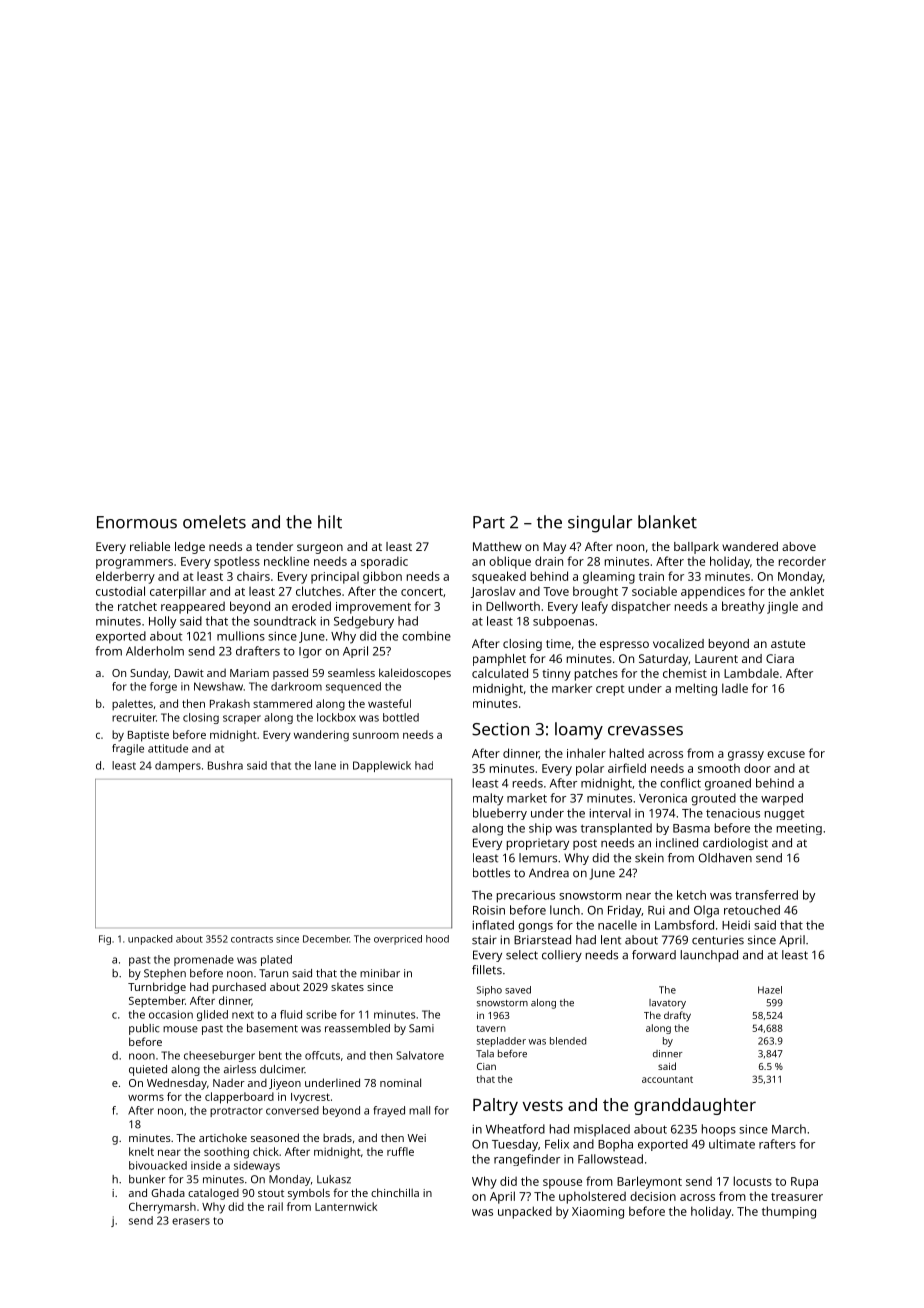 The width and height of the image is (924, 1308). I want to click on Part, so click(489, 522).
